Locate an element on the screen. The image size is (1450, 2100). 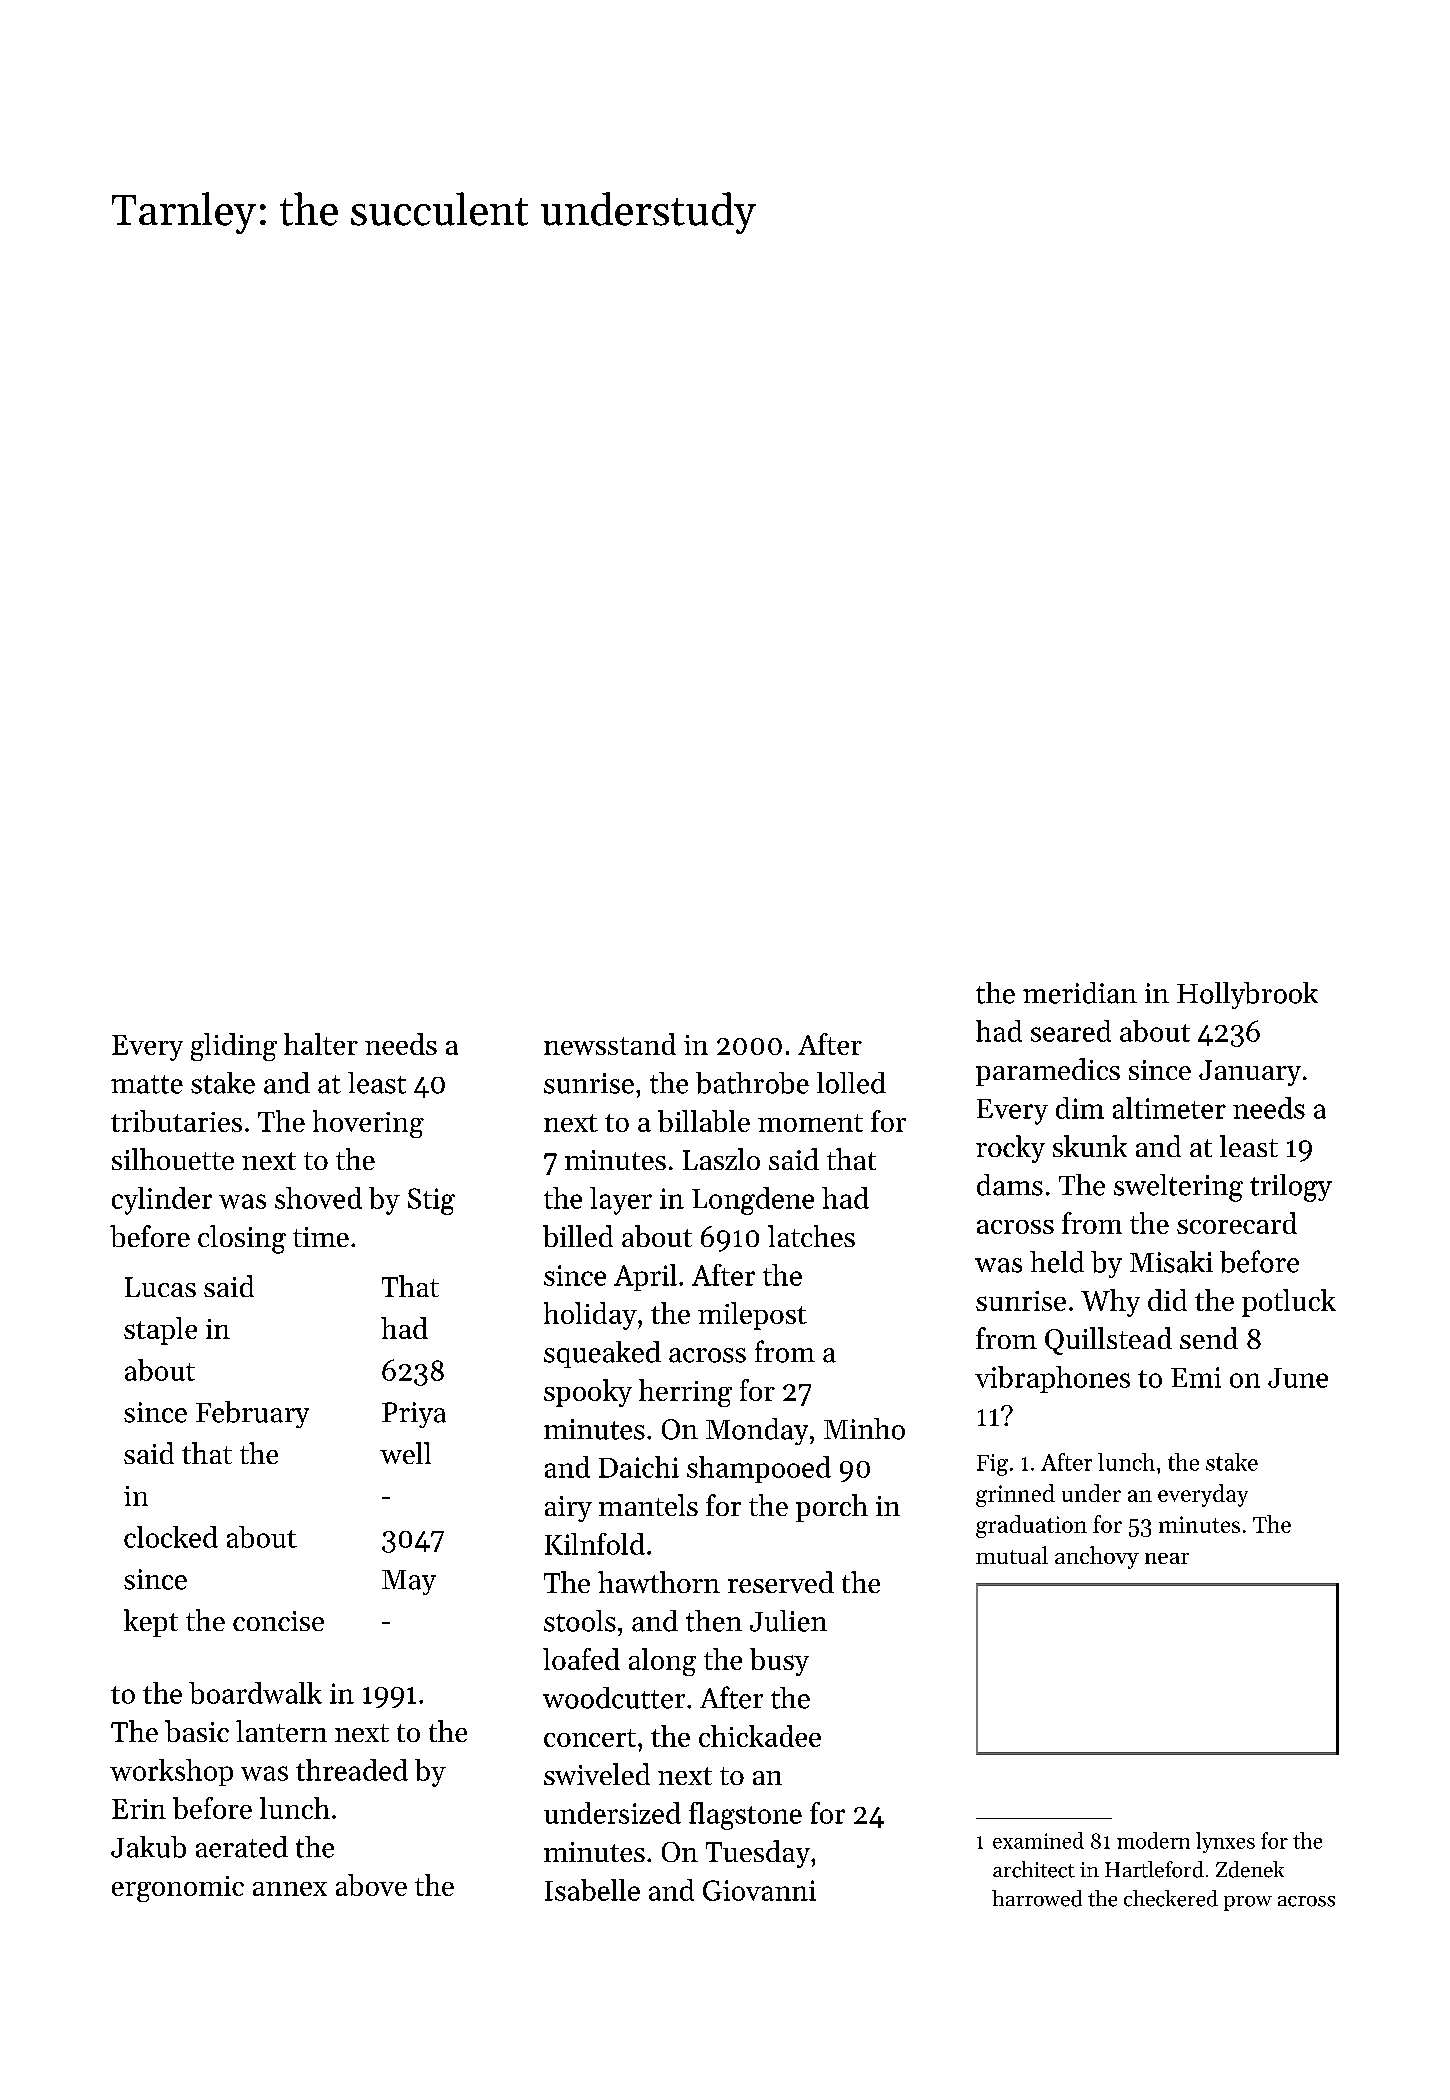
prow is located at coordinates (1248, 1903).
